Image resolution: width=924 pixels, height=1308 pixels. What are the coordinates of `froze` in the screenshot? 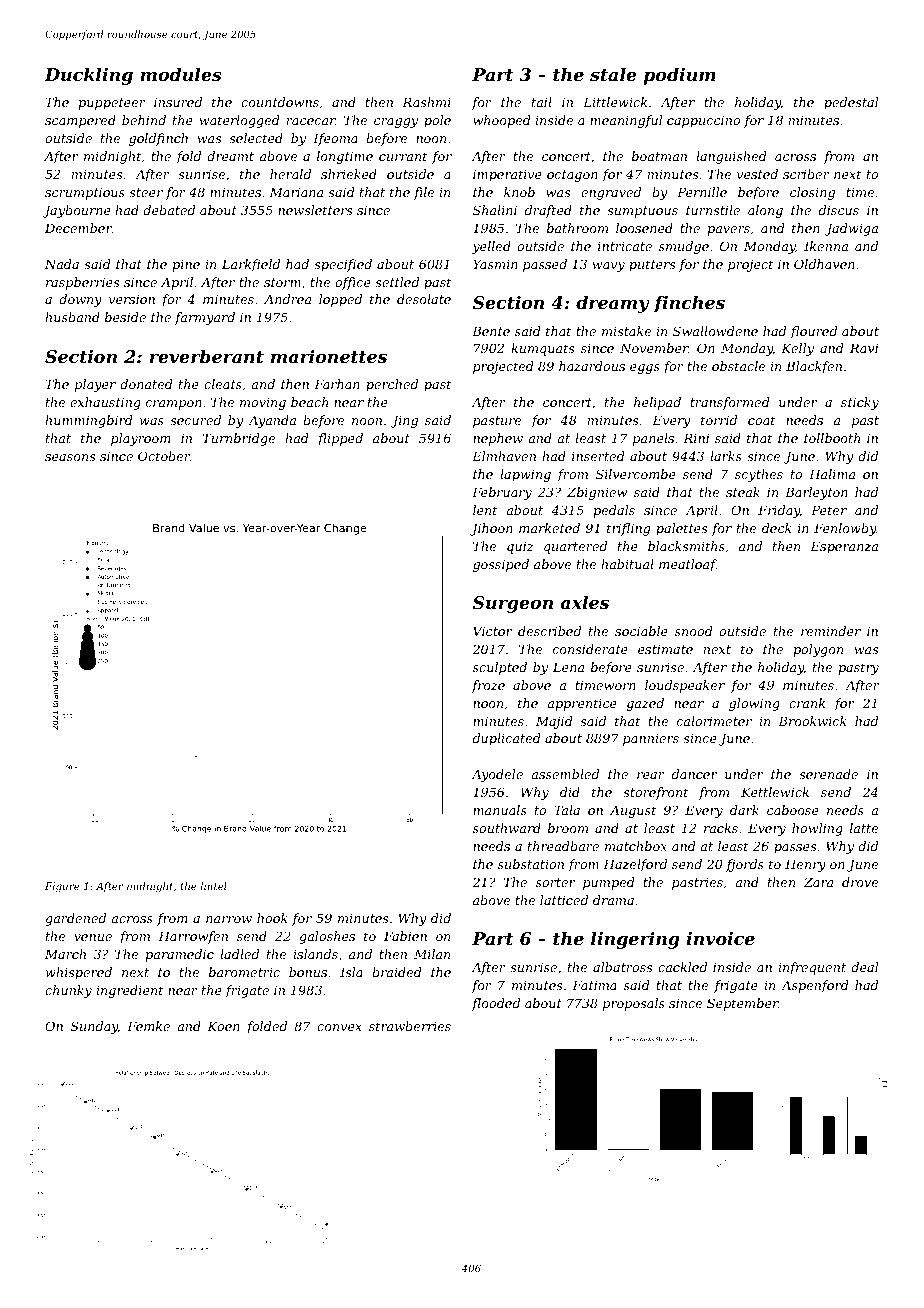 It's located at (488, 686).
